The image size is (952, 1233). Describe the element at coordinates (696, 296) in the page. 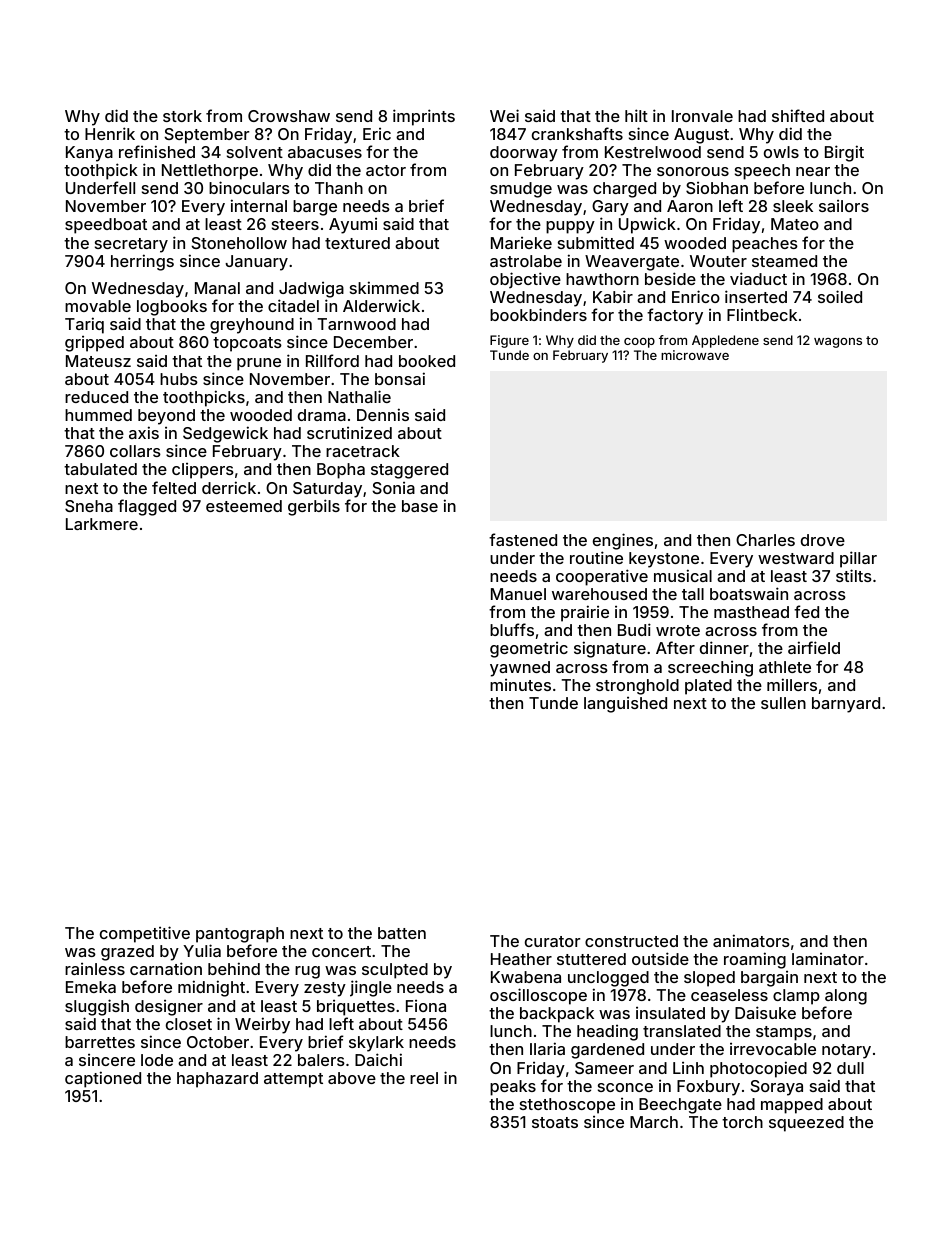

I see `Enrico` at that location.
